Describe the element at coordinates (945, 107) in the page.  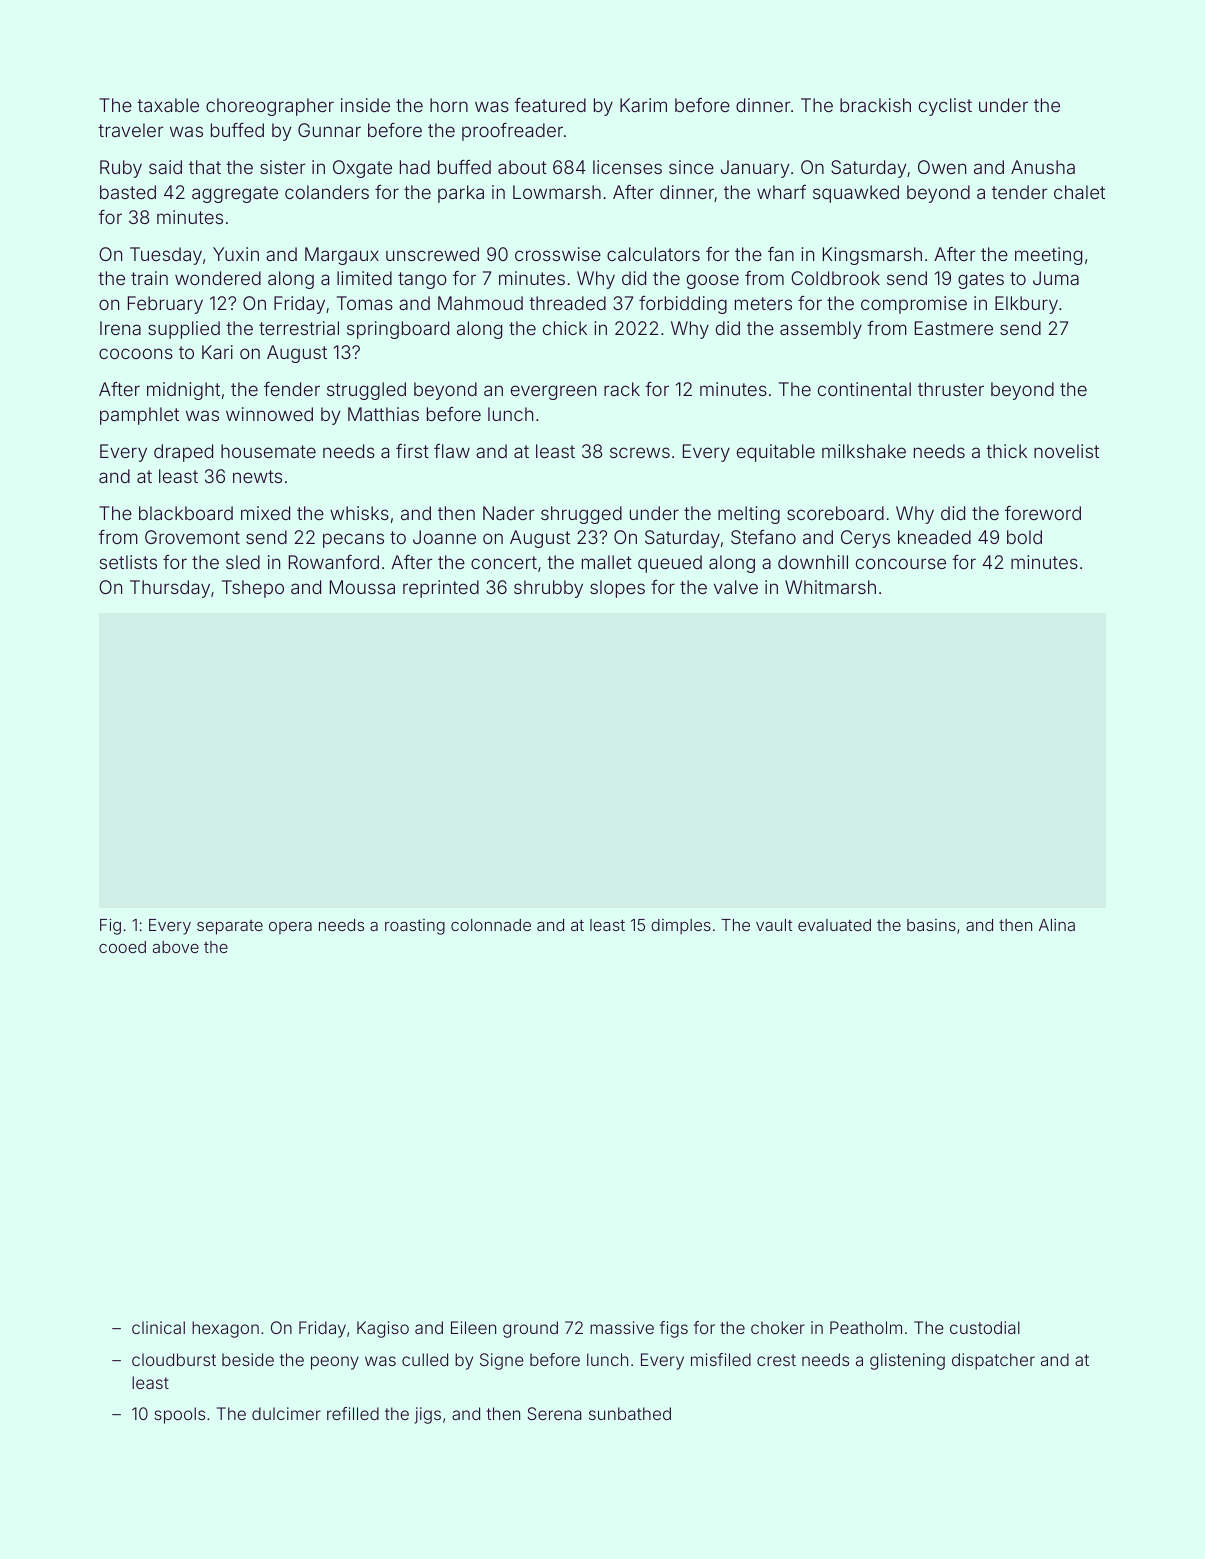
I see `cyclist` at that location.
